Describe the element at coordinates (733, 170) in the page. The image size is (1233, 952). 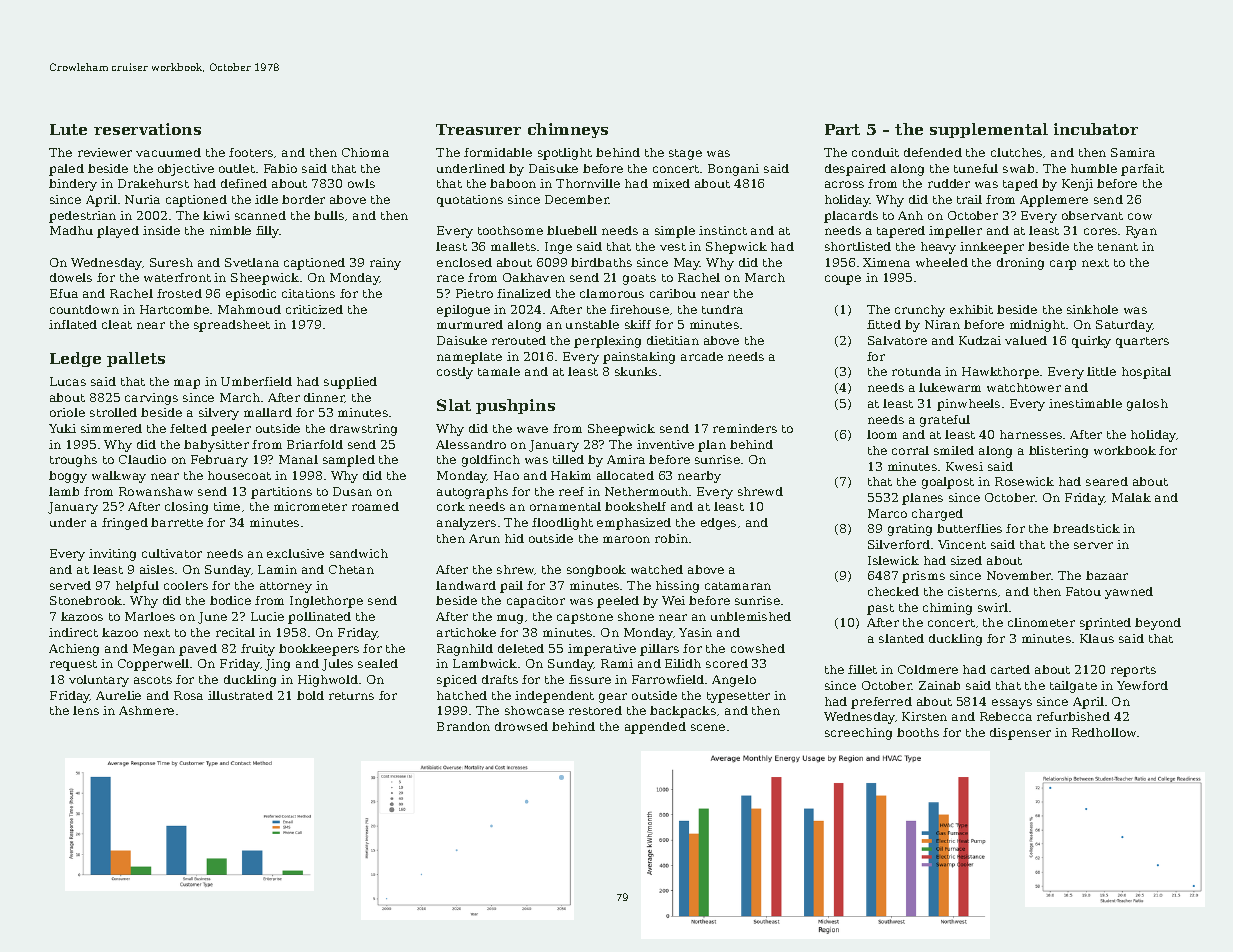
I see `Bongani` at that location.
